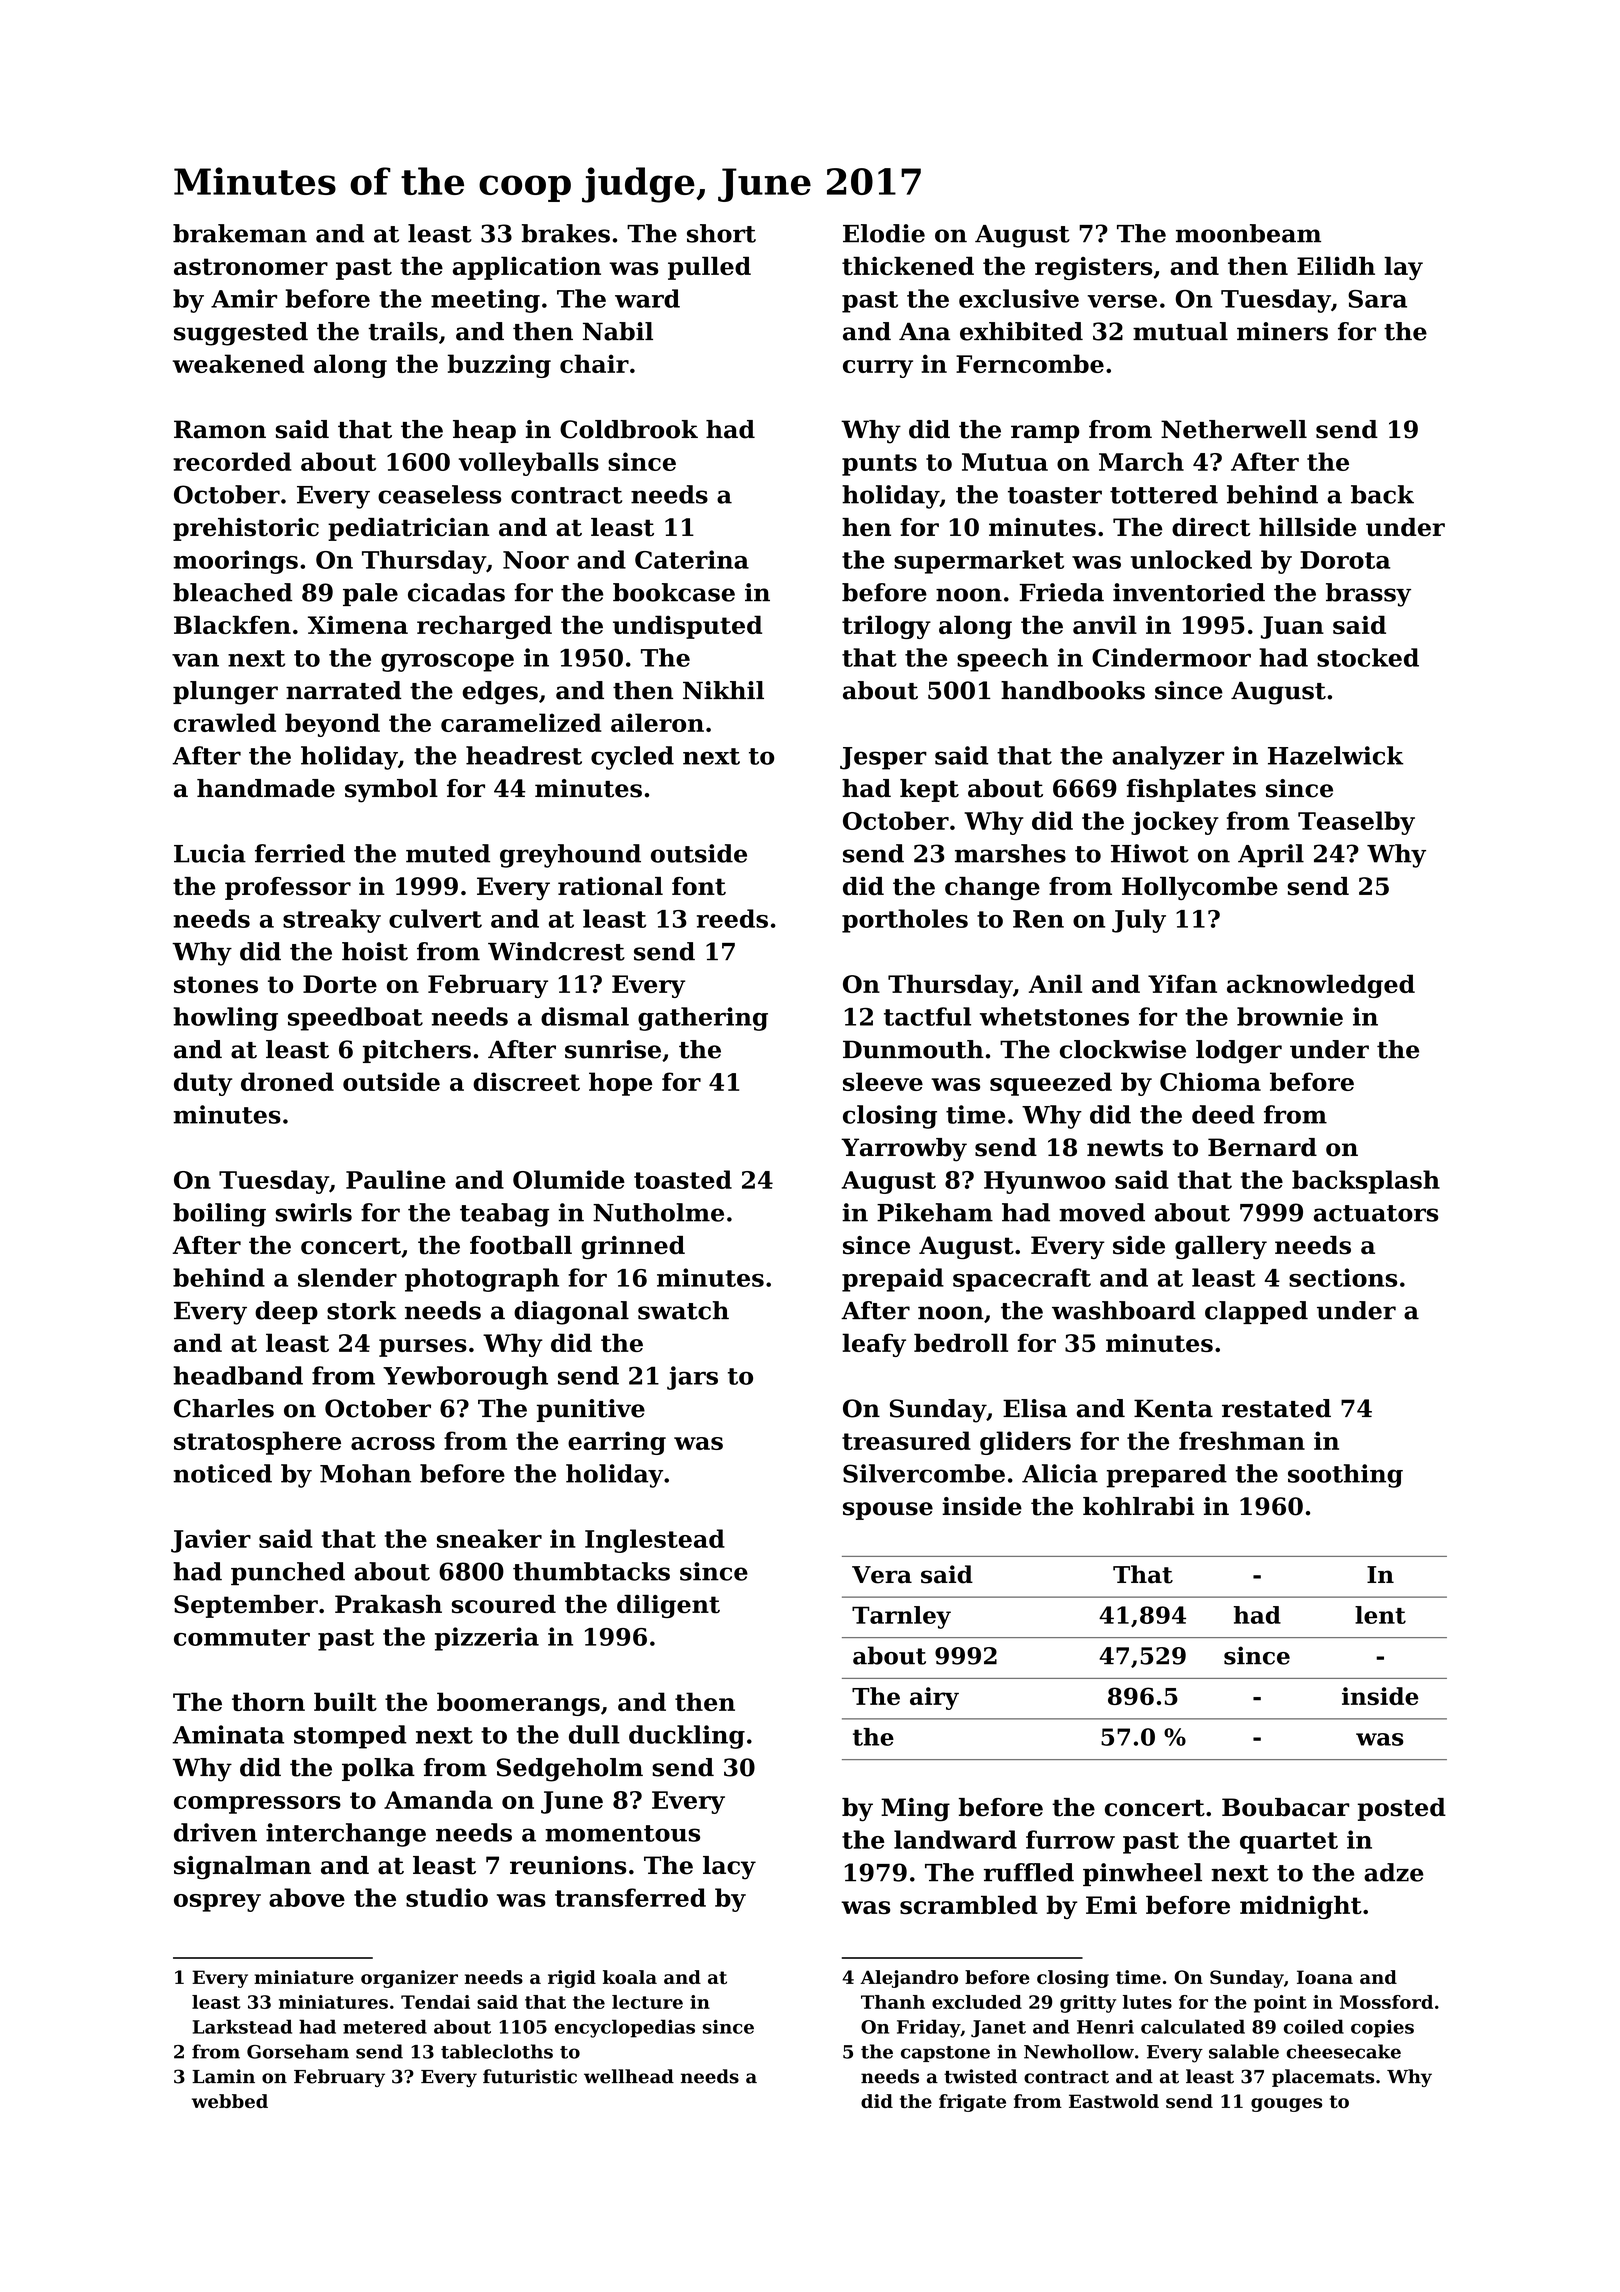  Describe the element at coordinates (1150, 853) in the screenshot. I see `Hiwot` at that location.
